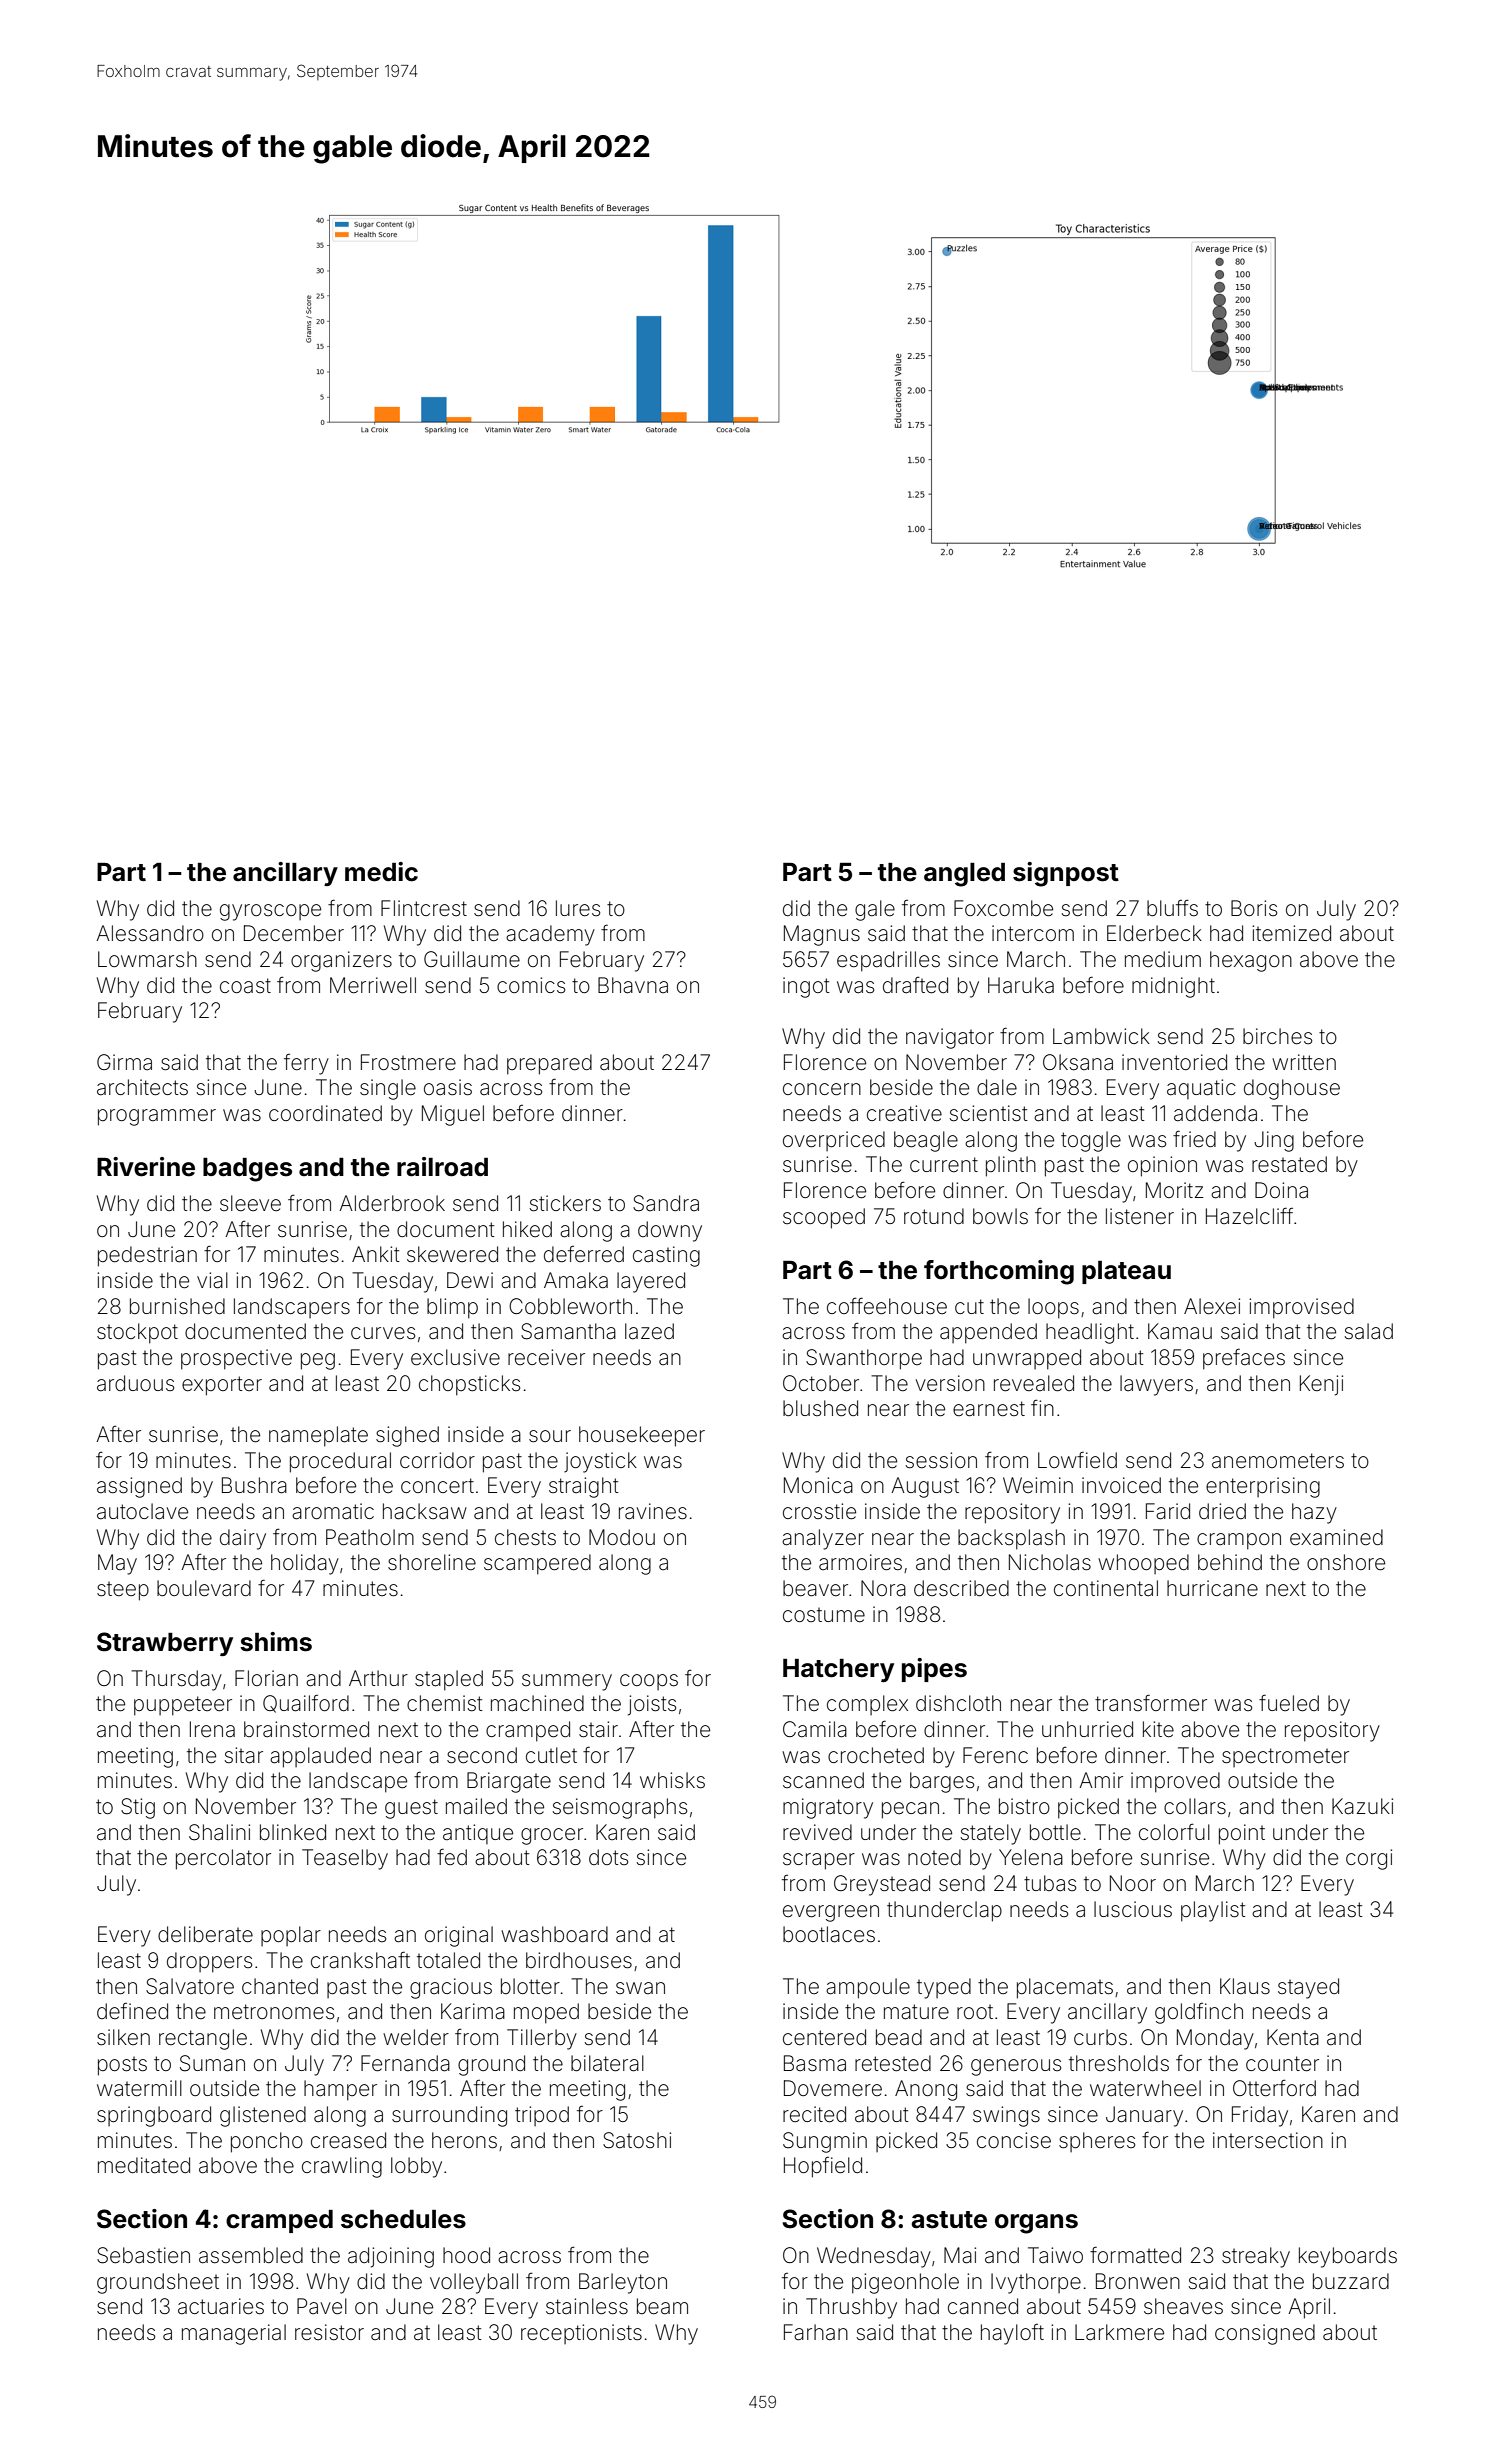 The width and height of the image is (1496, 2464). Describe the element at coordinates (1194, 1138) in the image. I see `fried` at that location.
